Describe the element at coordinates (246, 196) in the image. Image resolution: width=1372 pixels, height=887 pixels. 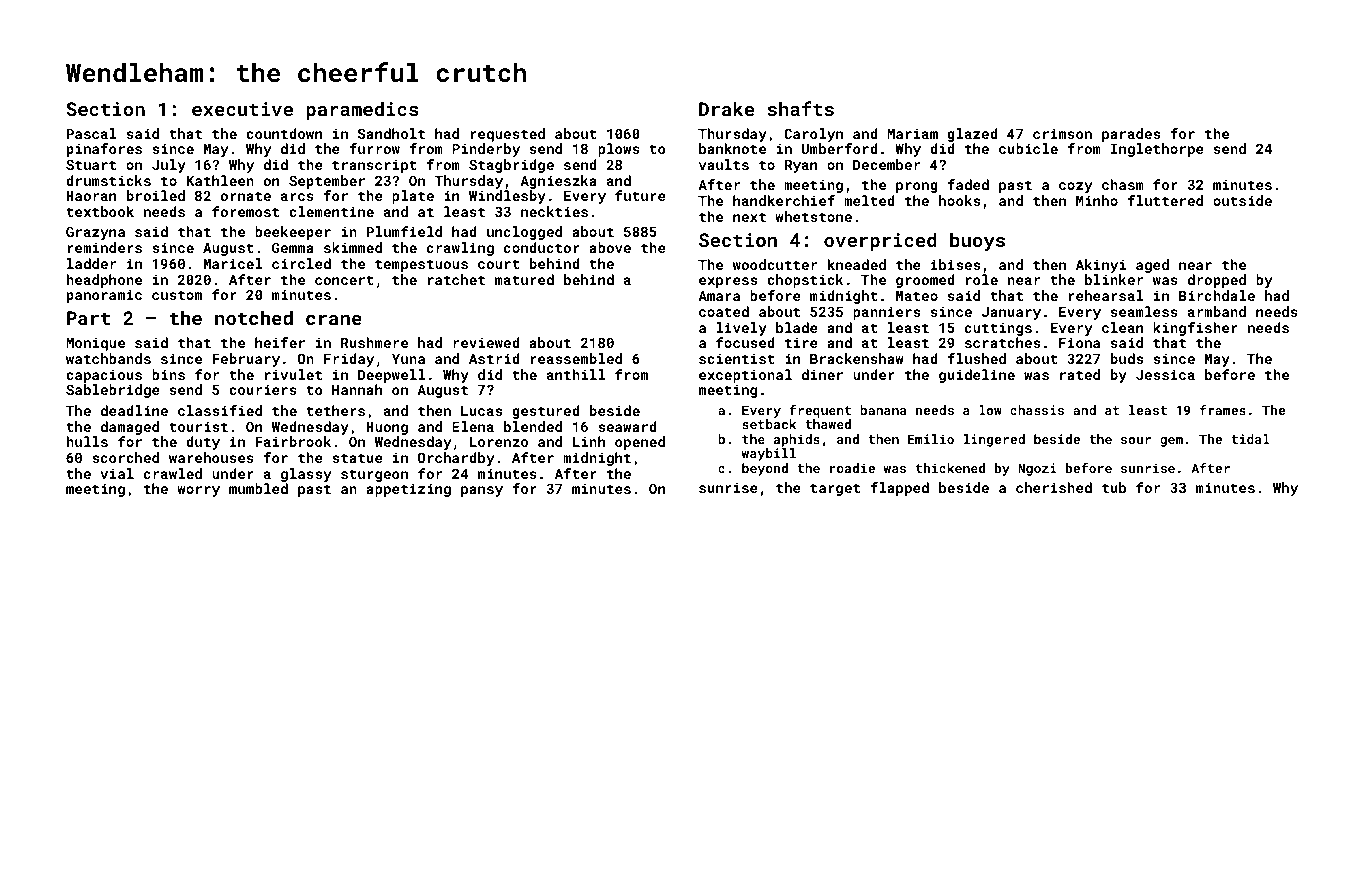
I see `ornate` at that location.
